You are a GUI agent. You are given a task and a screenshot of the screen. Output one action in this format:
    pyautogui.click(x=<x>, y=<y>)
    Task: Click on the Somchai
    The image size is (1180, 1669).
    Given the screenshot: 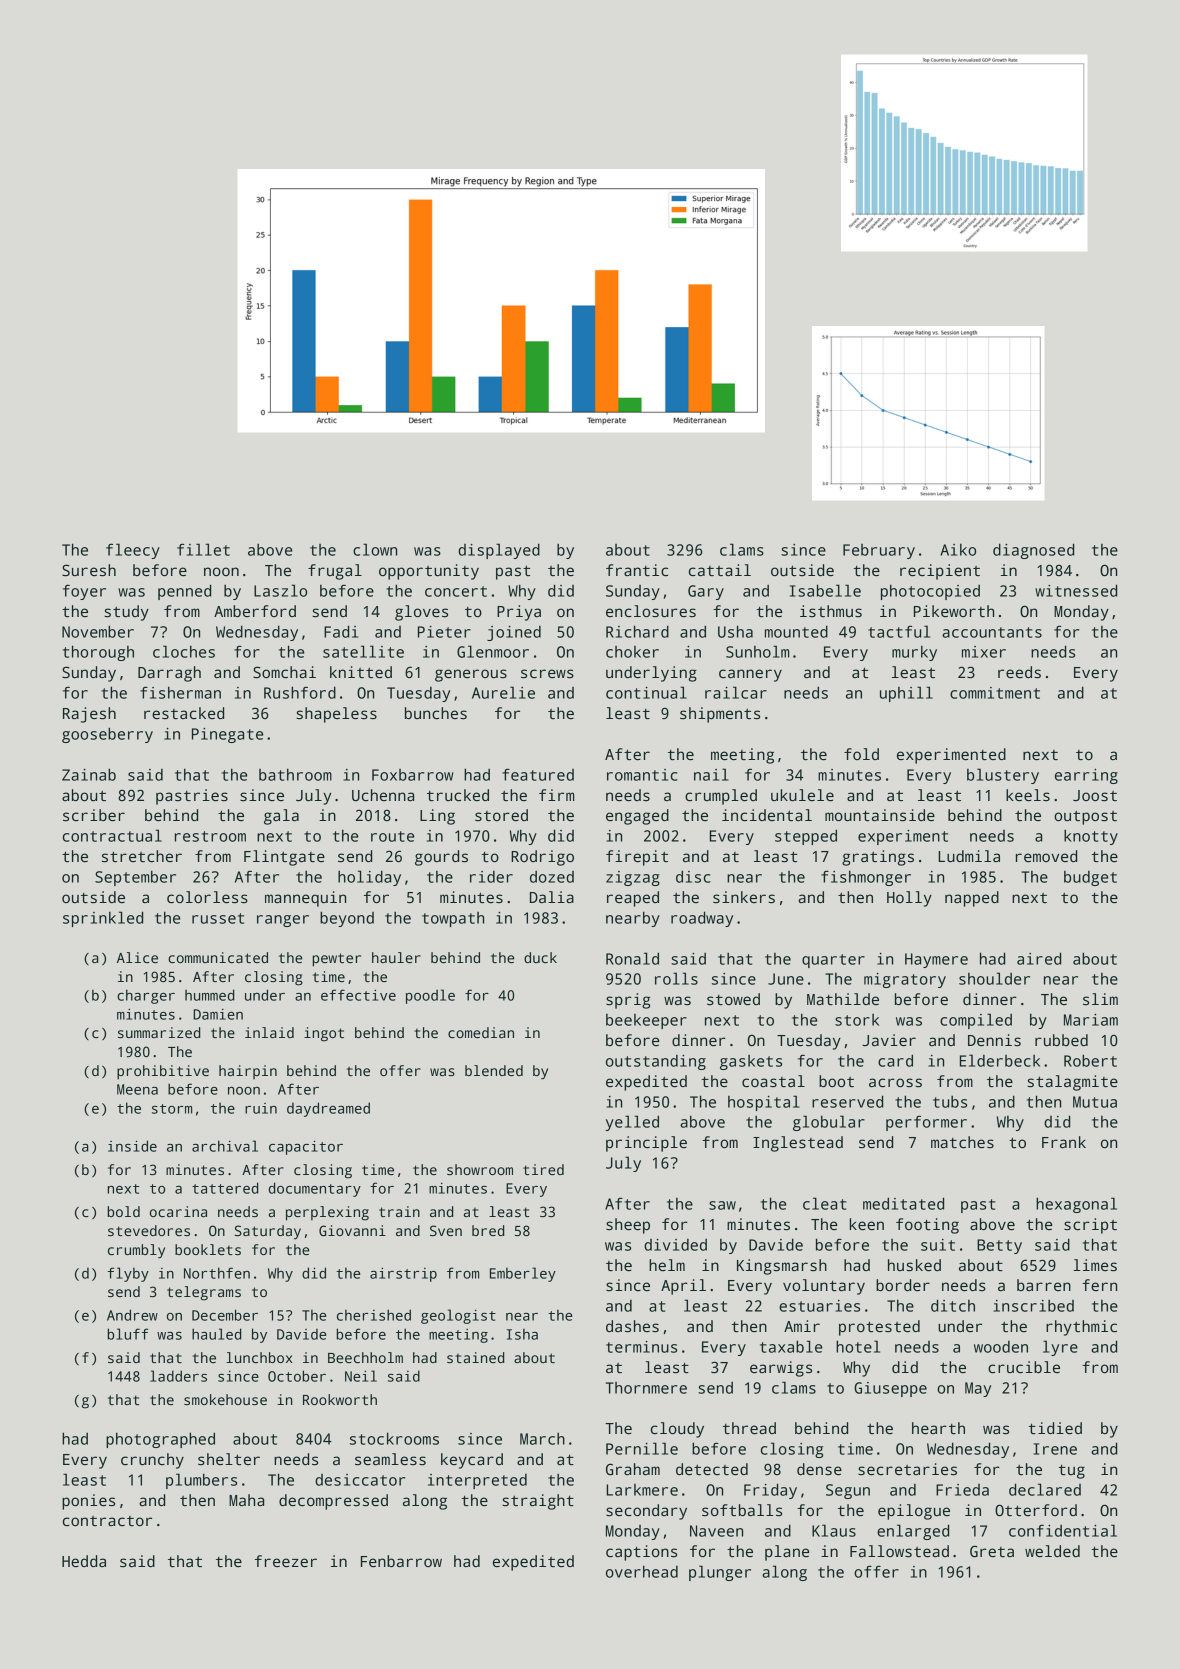 What is the action you would take?
    pyautogui.click(x=284, y=672)
